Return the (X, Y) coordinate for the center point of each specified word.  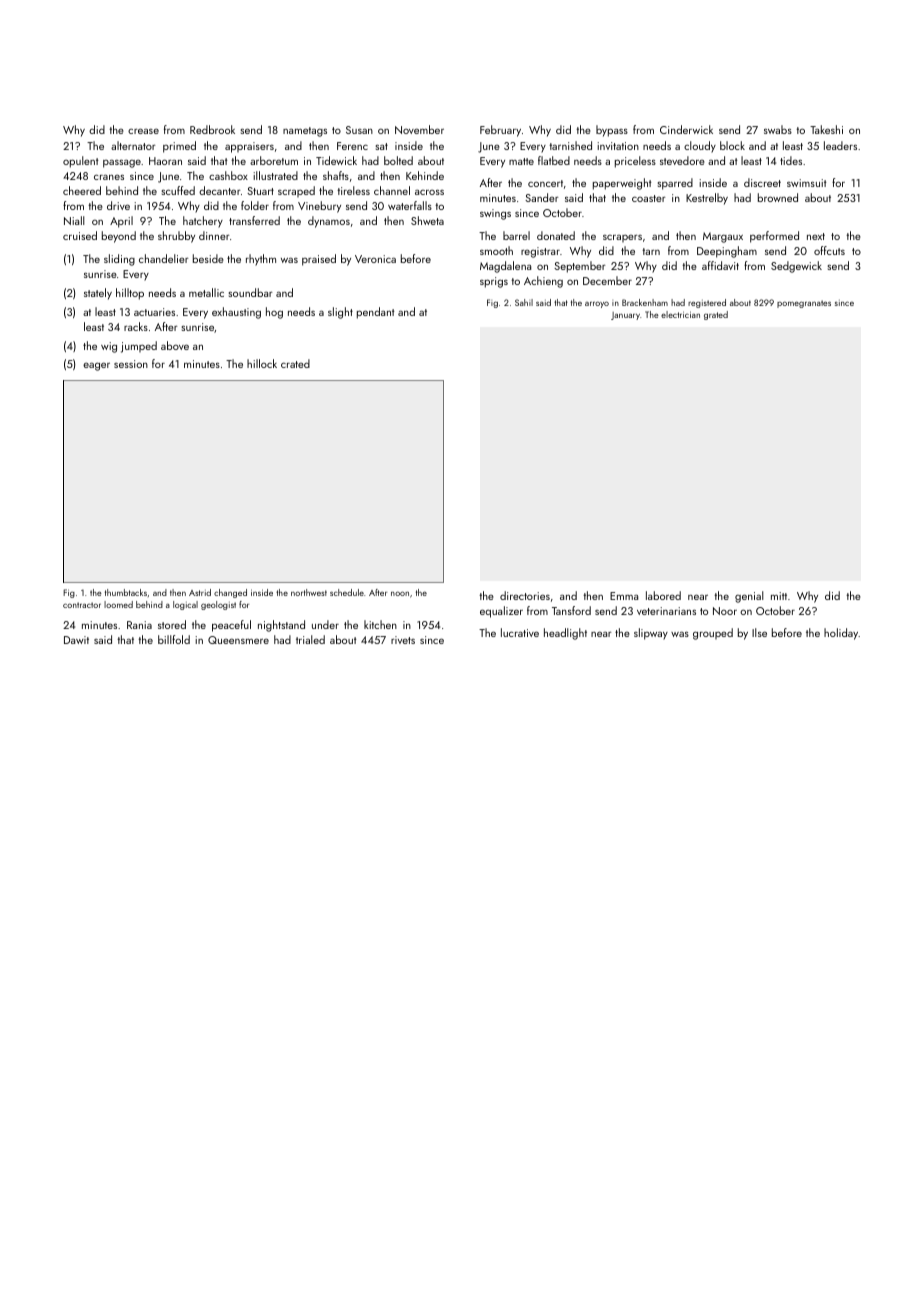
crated (295, 363)
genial (749, 597)
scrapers (622, 238)
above (175, 345)
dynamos (329, 222)
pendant (376, 313)
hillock (262, 363)
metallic (206, 292)
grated (716, 315)
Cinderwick (686, 129)
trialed (310, 639)
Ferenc (352, 146)
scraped (296, 191)
